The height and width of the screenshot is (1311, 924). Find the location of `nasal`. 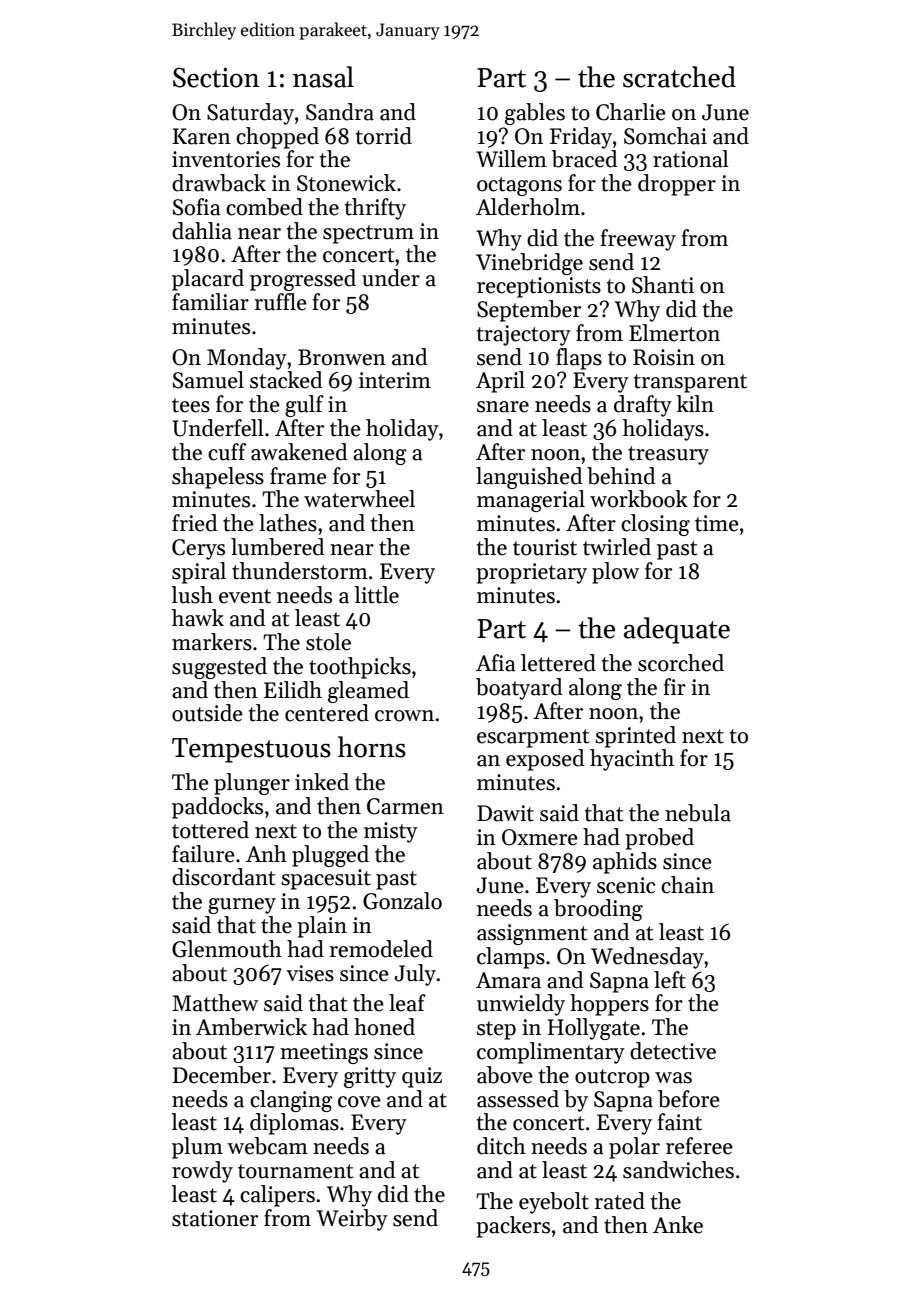

nasal is located at coordinates (323, 77).
